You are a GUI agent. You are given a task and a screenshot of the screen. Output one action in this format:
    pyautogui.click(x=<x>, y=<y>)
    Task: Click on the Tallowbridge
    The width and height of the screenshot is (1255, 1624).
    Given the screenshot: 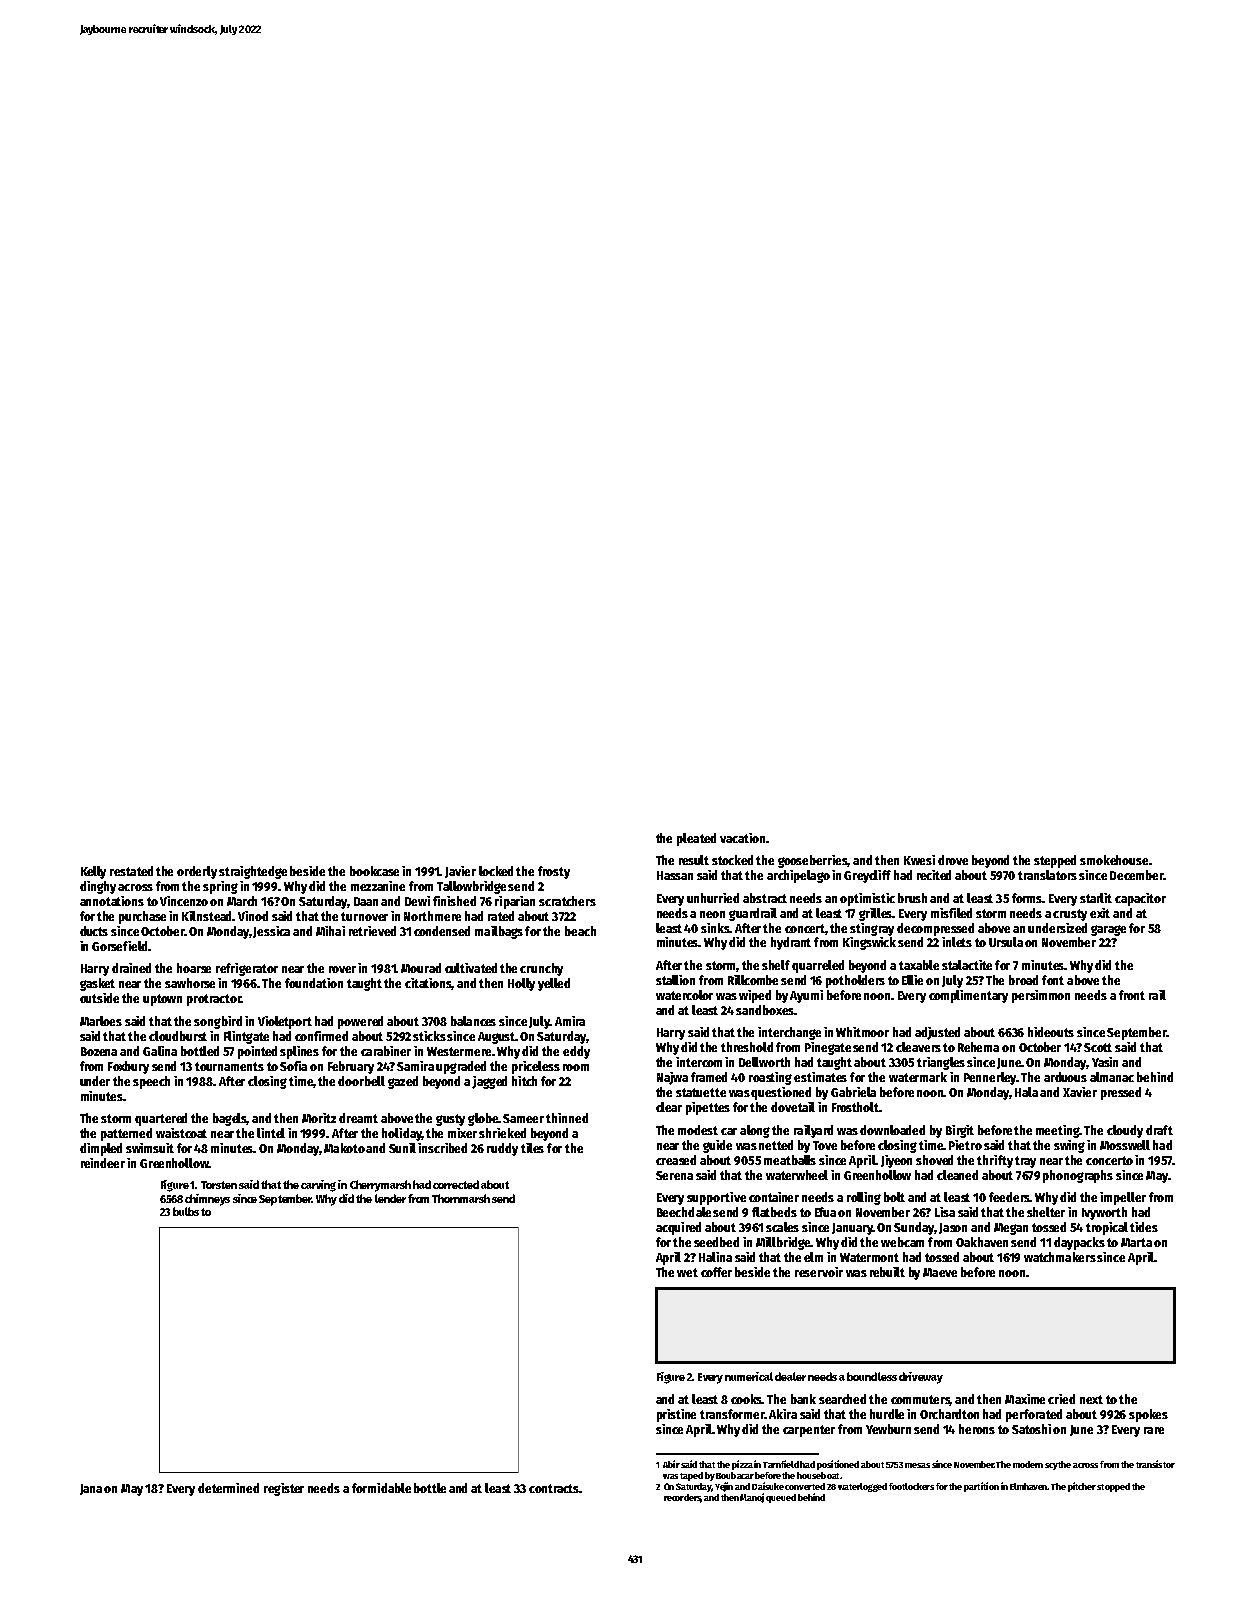 What is the action you would take?
    pyautogui.click(x=471, y=887)
